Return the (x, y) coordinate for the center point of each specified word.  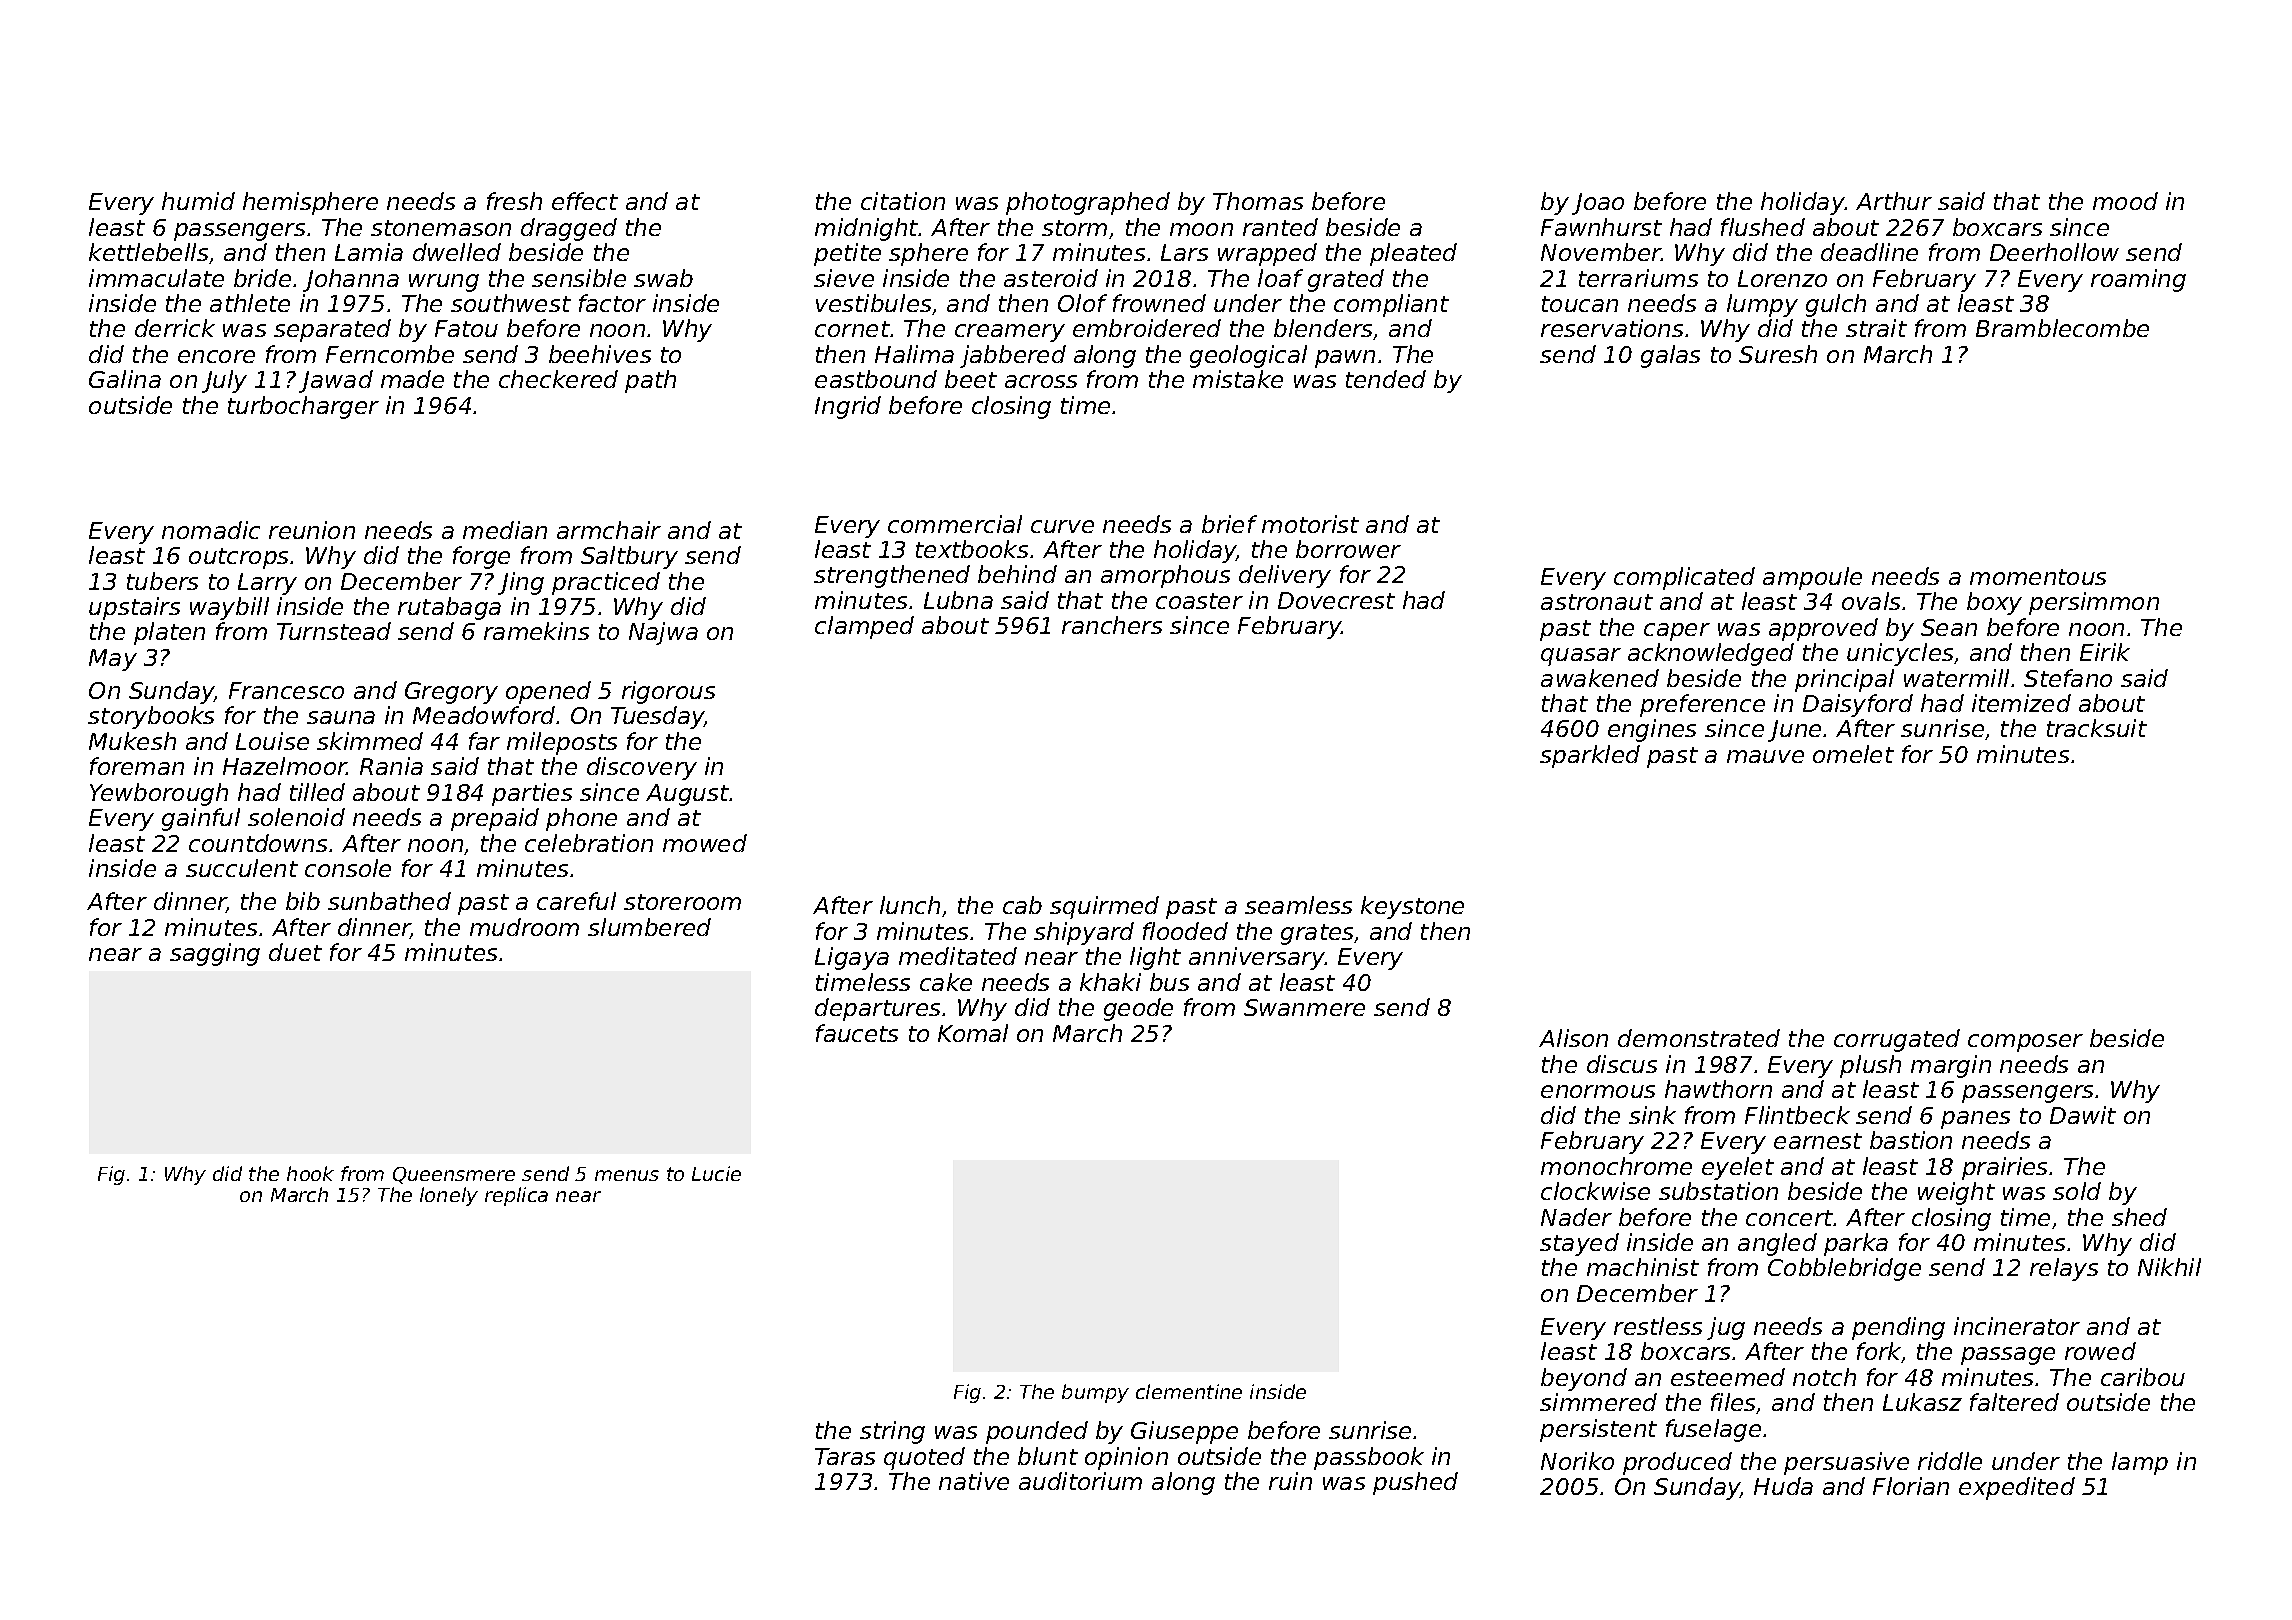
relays (2064, 1269)
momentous (2038, 577)
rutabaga (449, 608)
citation (903, 201)
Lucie (716, 1173)
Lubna (958, 600)
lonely (449, 1196)
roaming (2138, 280)
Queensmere (454, 1175)
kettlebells (148, 252)
